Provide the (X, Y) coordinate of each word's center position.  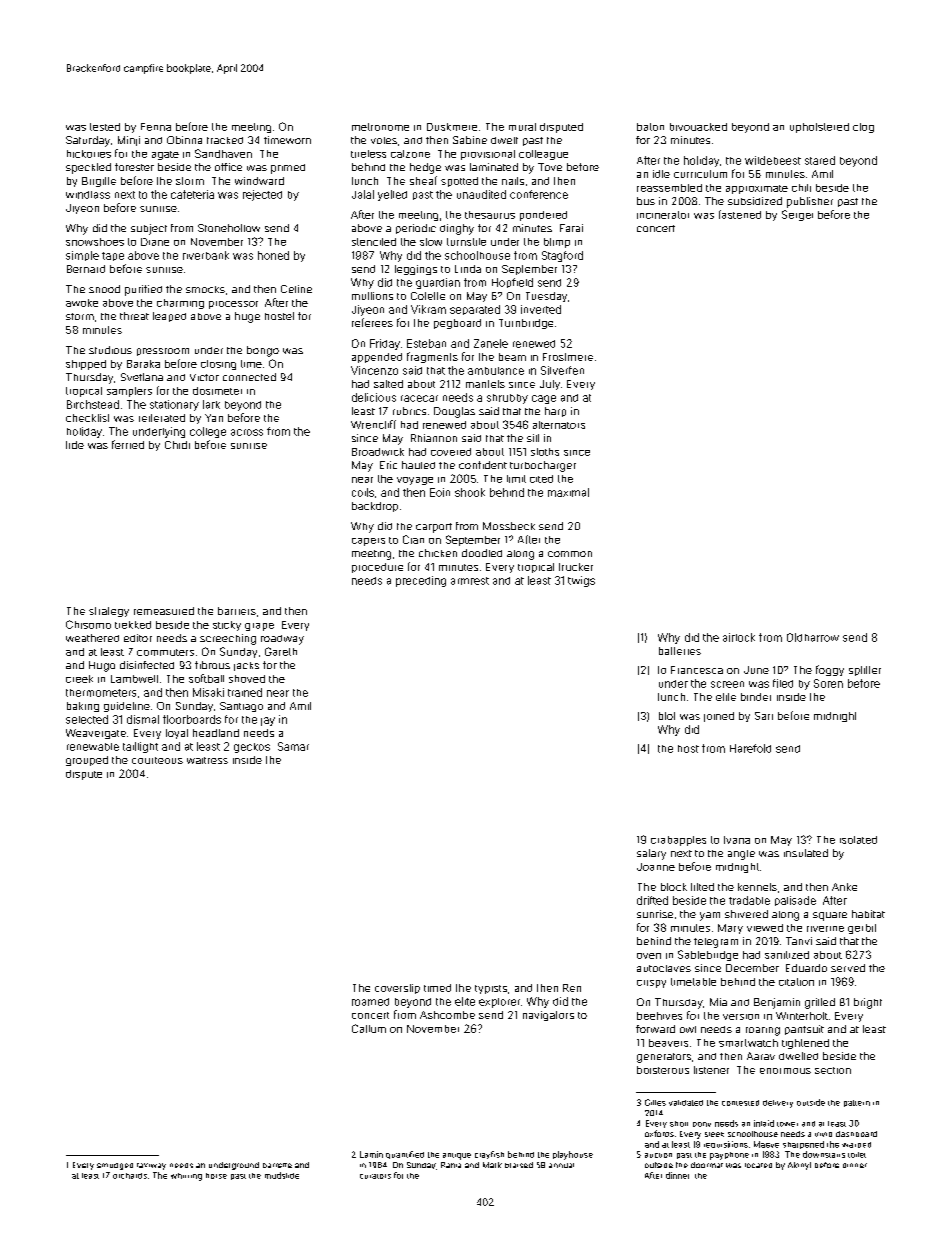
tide (75, 445)
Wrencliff (373, 424)
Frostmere (568, 357)
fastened (740, 214)
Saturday (88, 141)
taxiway (151, 1166)
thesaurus (490, 215)
